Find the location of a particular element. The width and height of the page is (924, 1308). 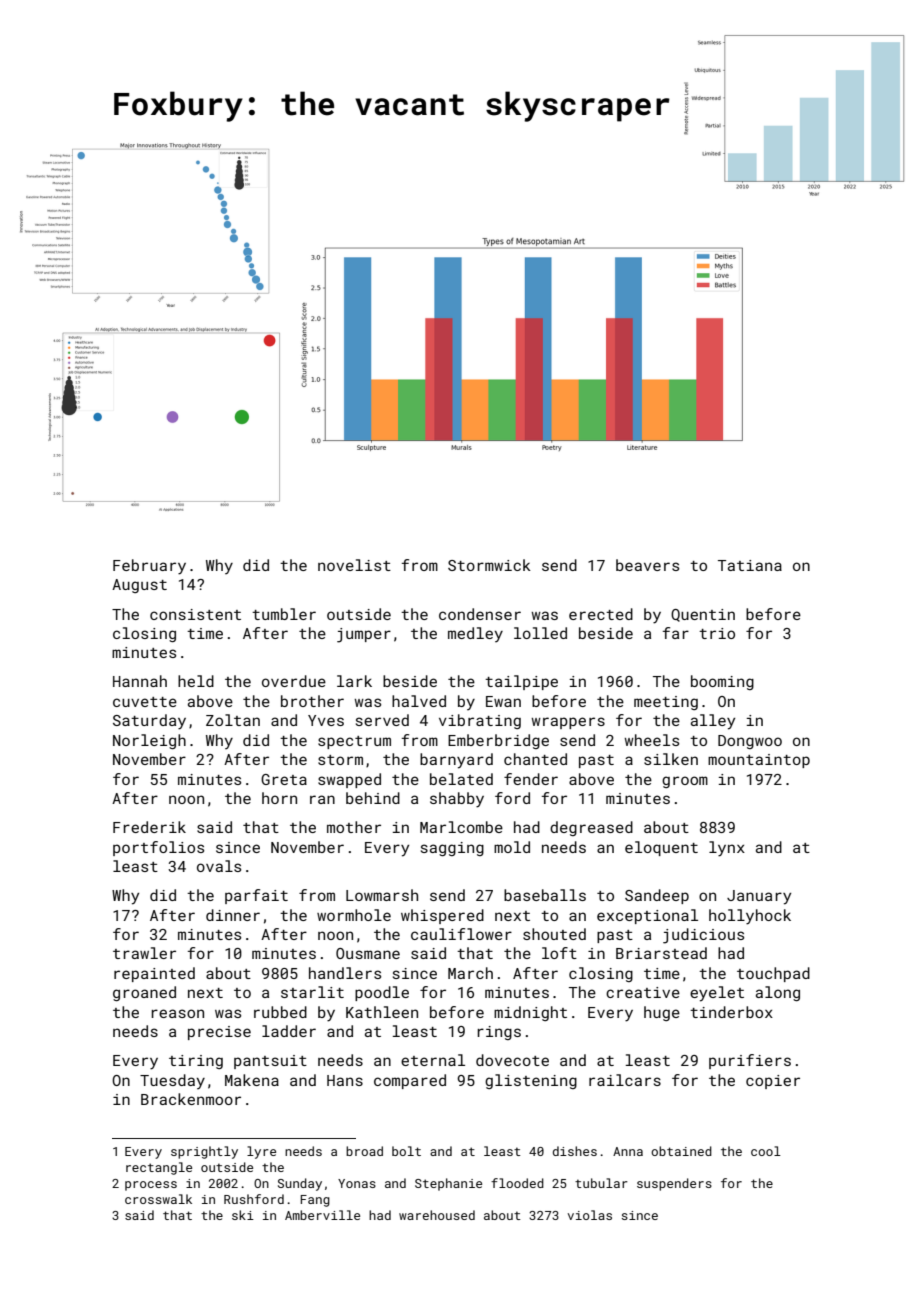

consistent is located at coordinates (195, 614).
